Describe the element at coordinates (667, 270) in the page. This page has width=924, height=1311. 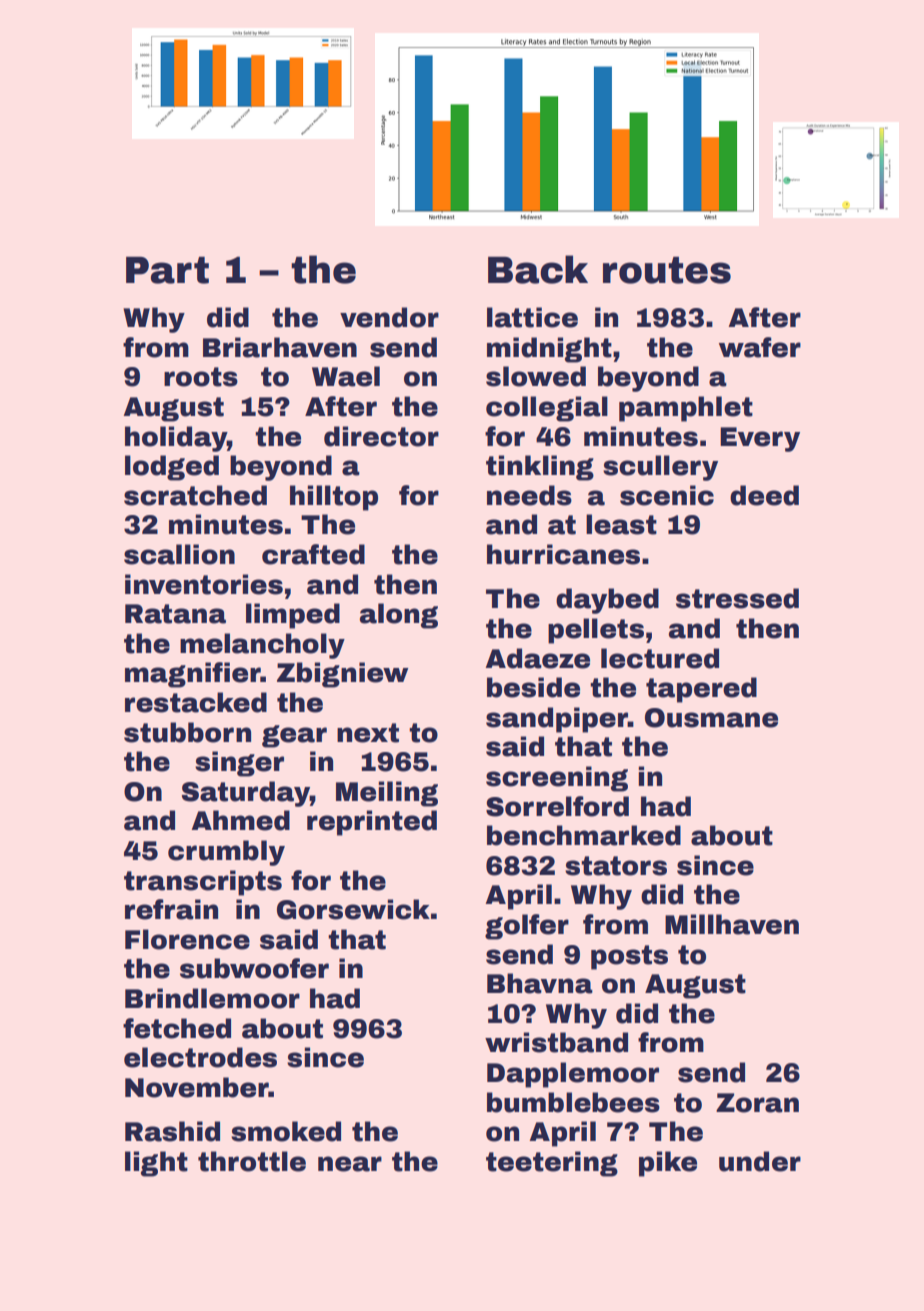
I see `routes` at that location.
